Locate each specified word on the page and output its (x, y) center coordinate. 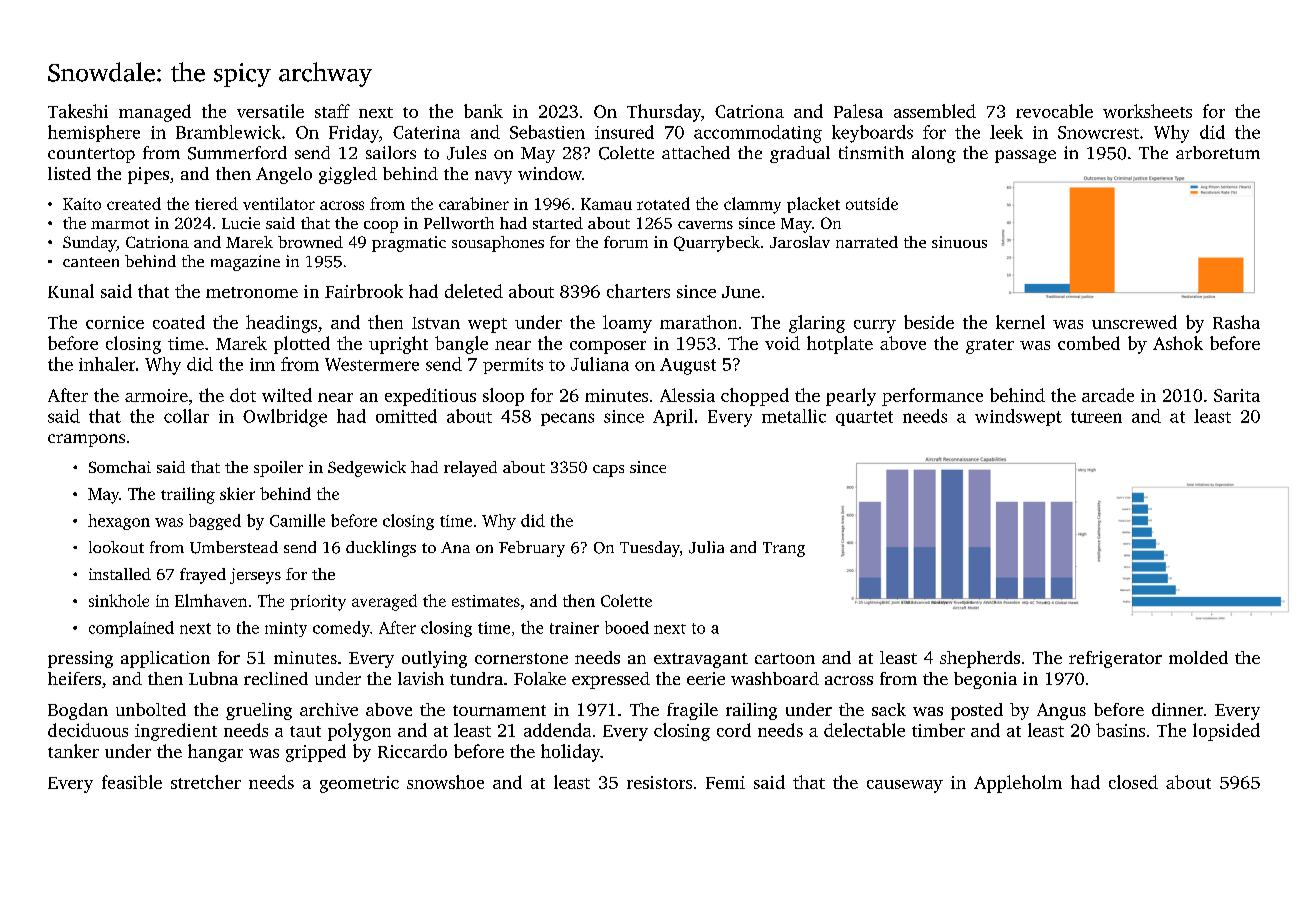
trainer (574, 628)
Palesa (858, 111)
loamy (627, 324)
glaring (817, 324)
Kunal (71, 291)
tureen (1096, 417)
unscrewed (1134, 322)
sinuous (959, 242)
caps (608, 471)
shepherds (980, 659)
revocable (1054, 111)
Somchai (120, 467)
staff (332, 111)
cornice (115, 322)
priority (318, 603)
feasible (132, 782)
